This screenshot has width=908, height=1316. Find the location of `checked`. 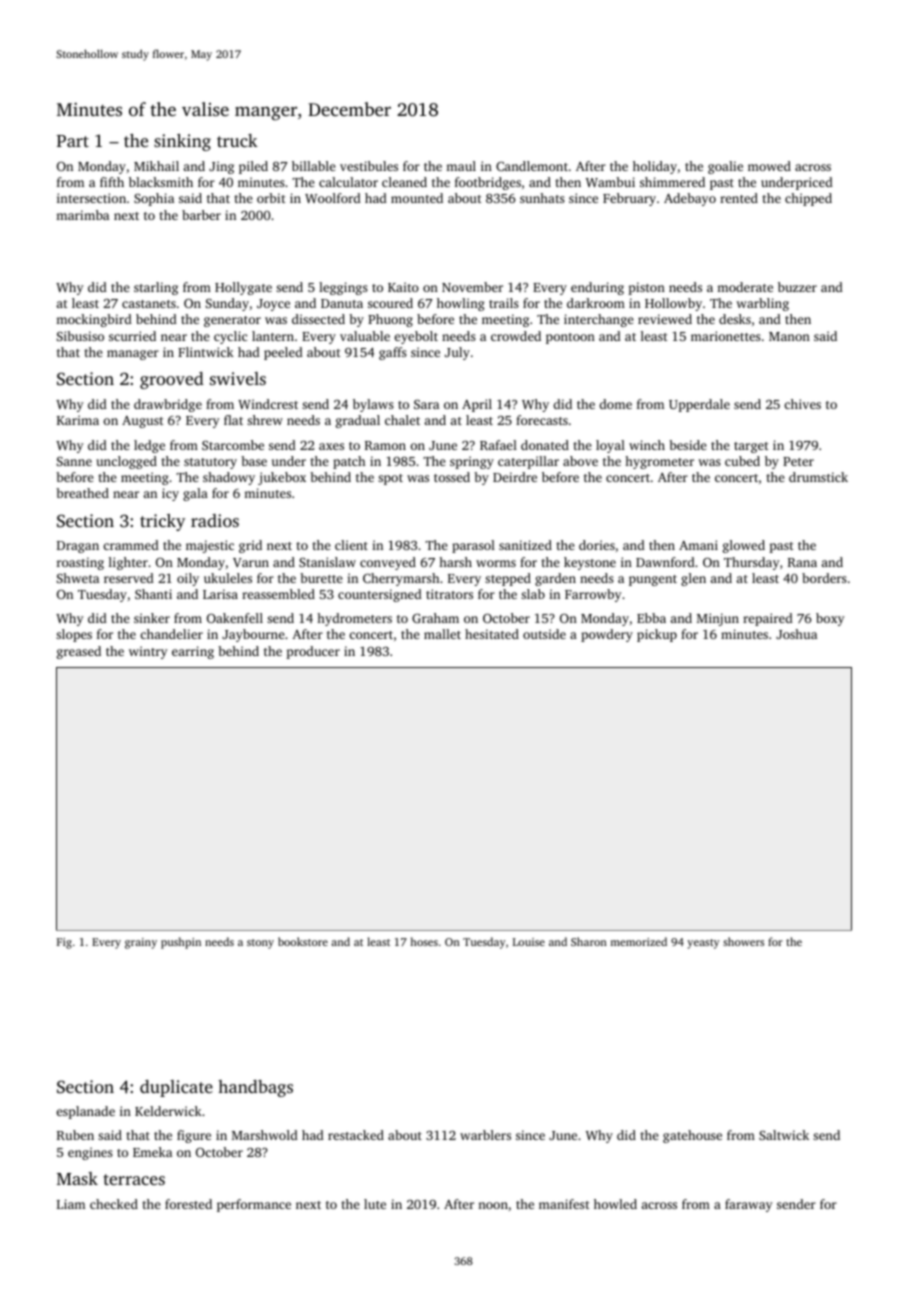

checked is located at coordinates (114, 1204).
